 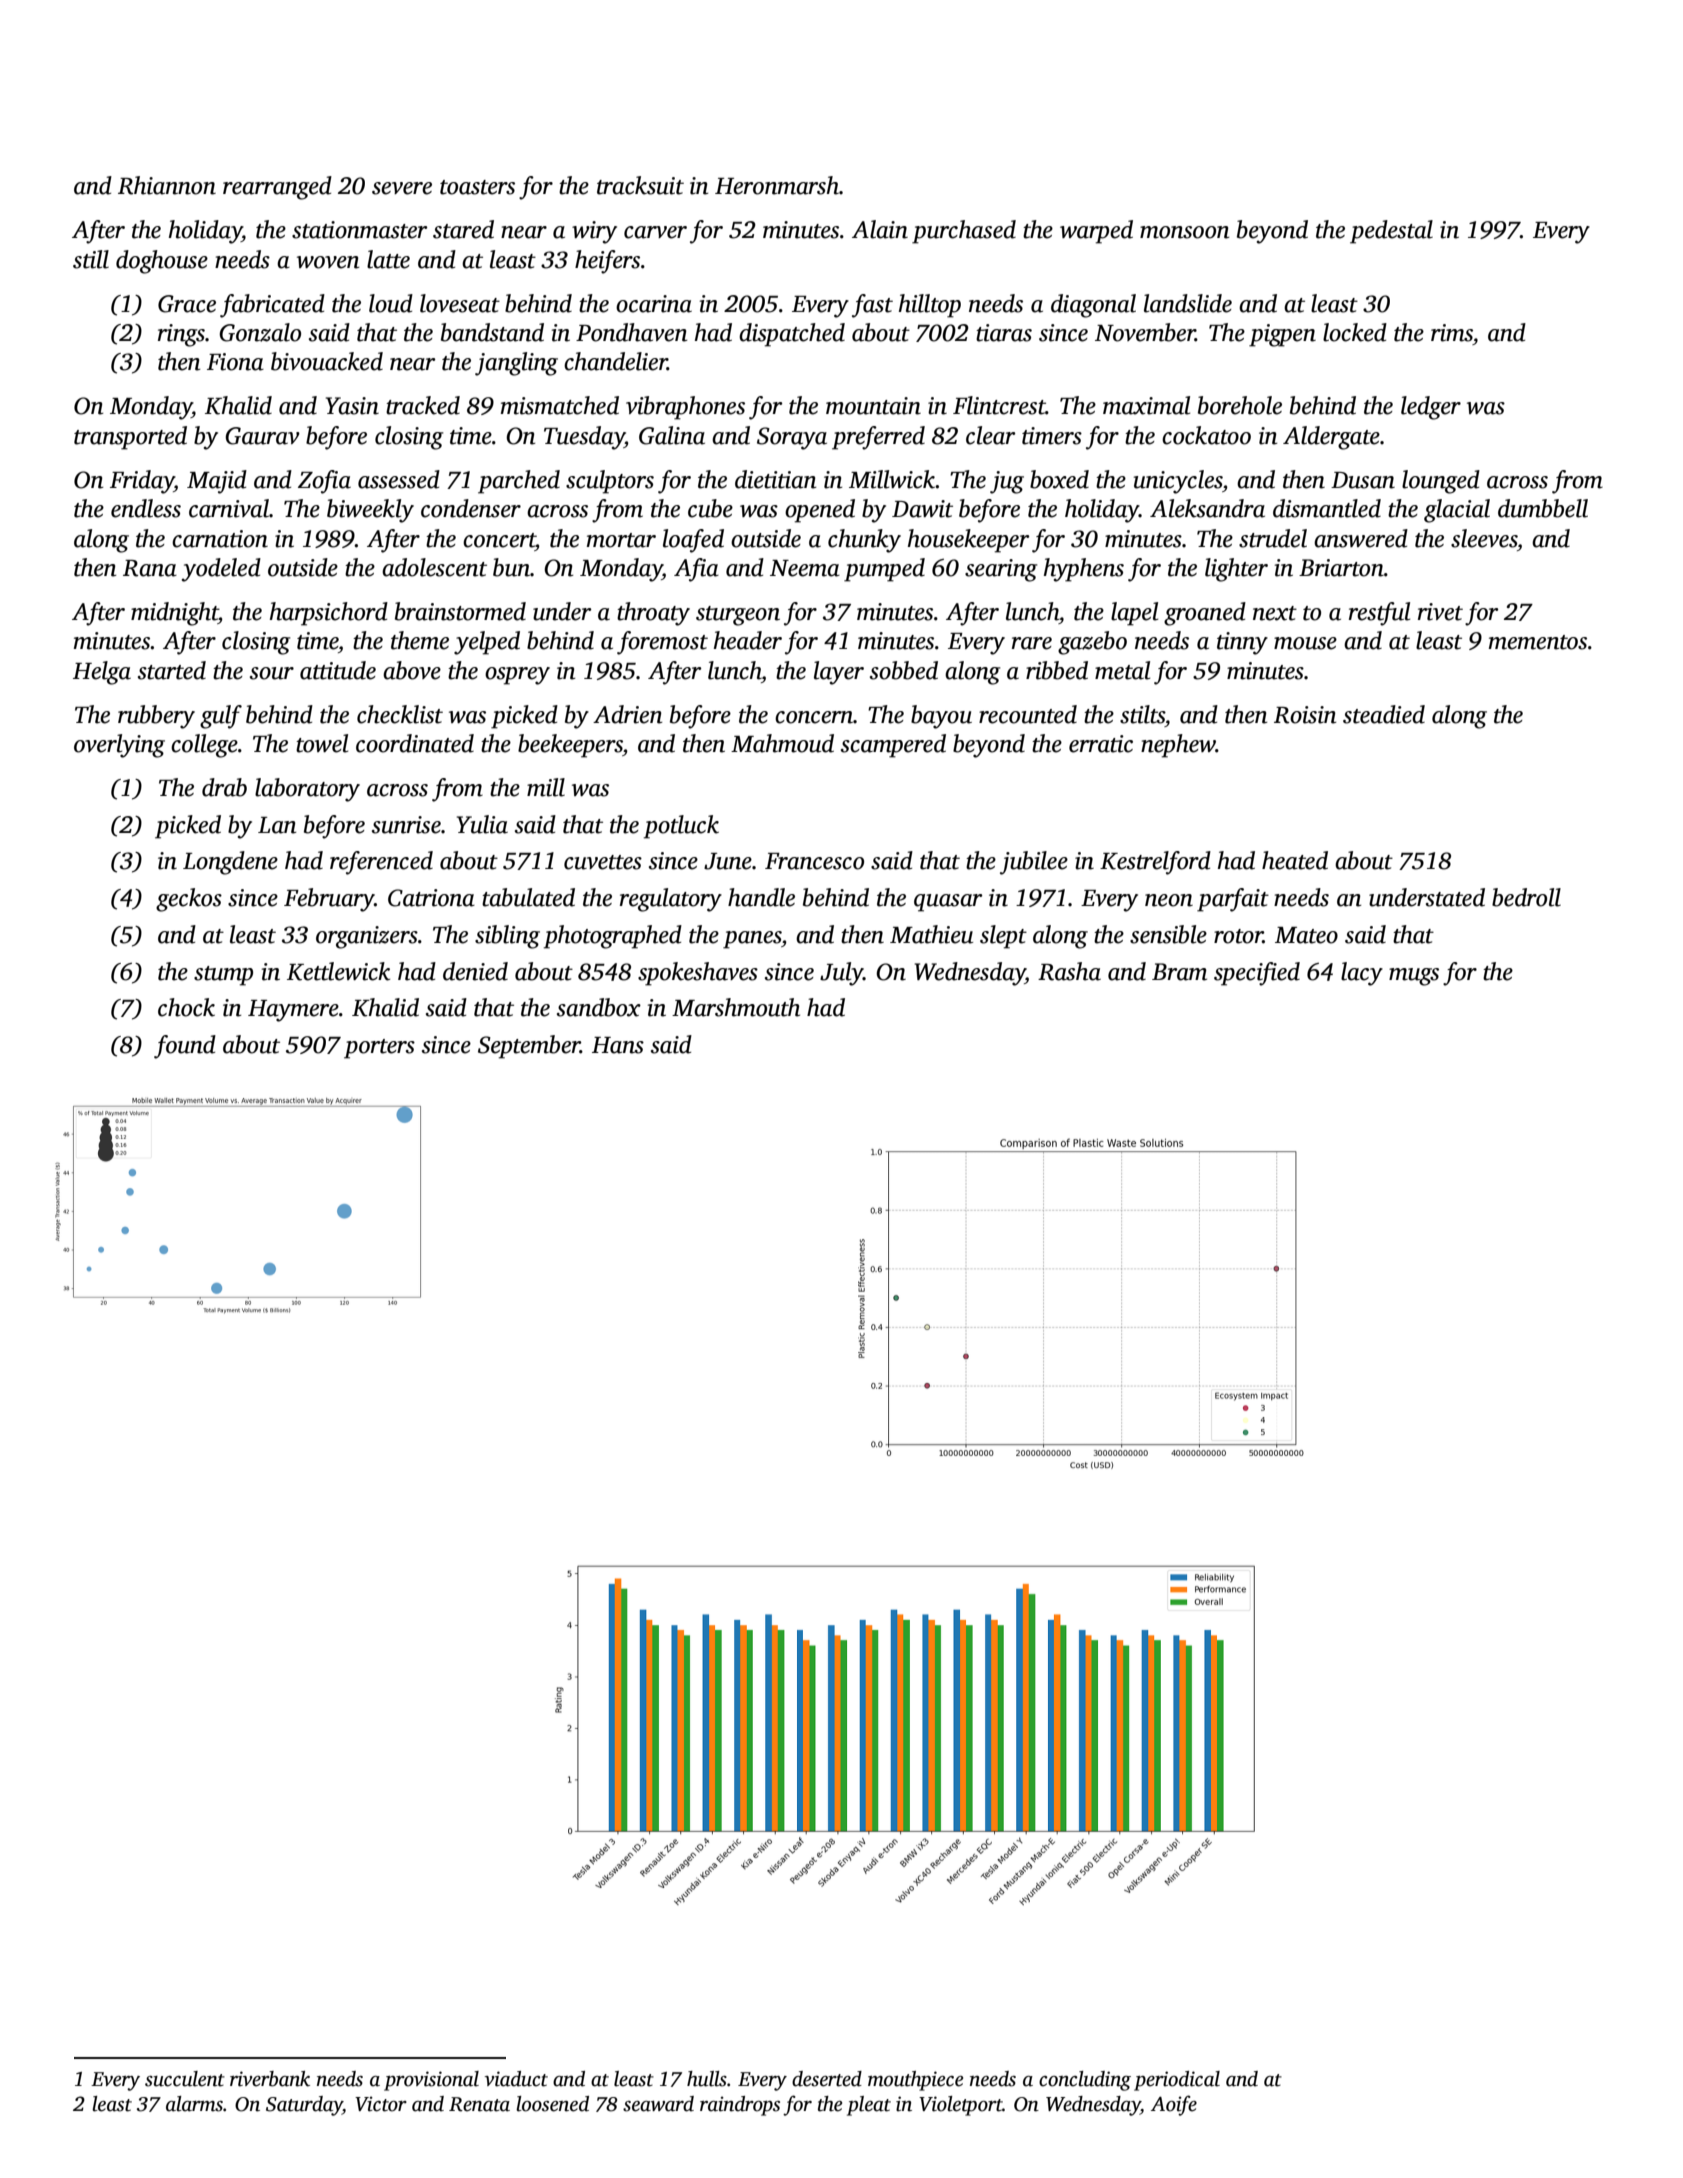 I want to click on rims, so click(x=1452, y=333).
